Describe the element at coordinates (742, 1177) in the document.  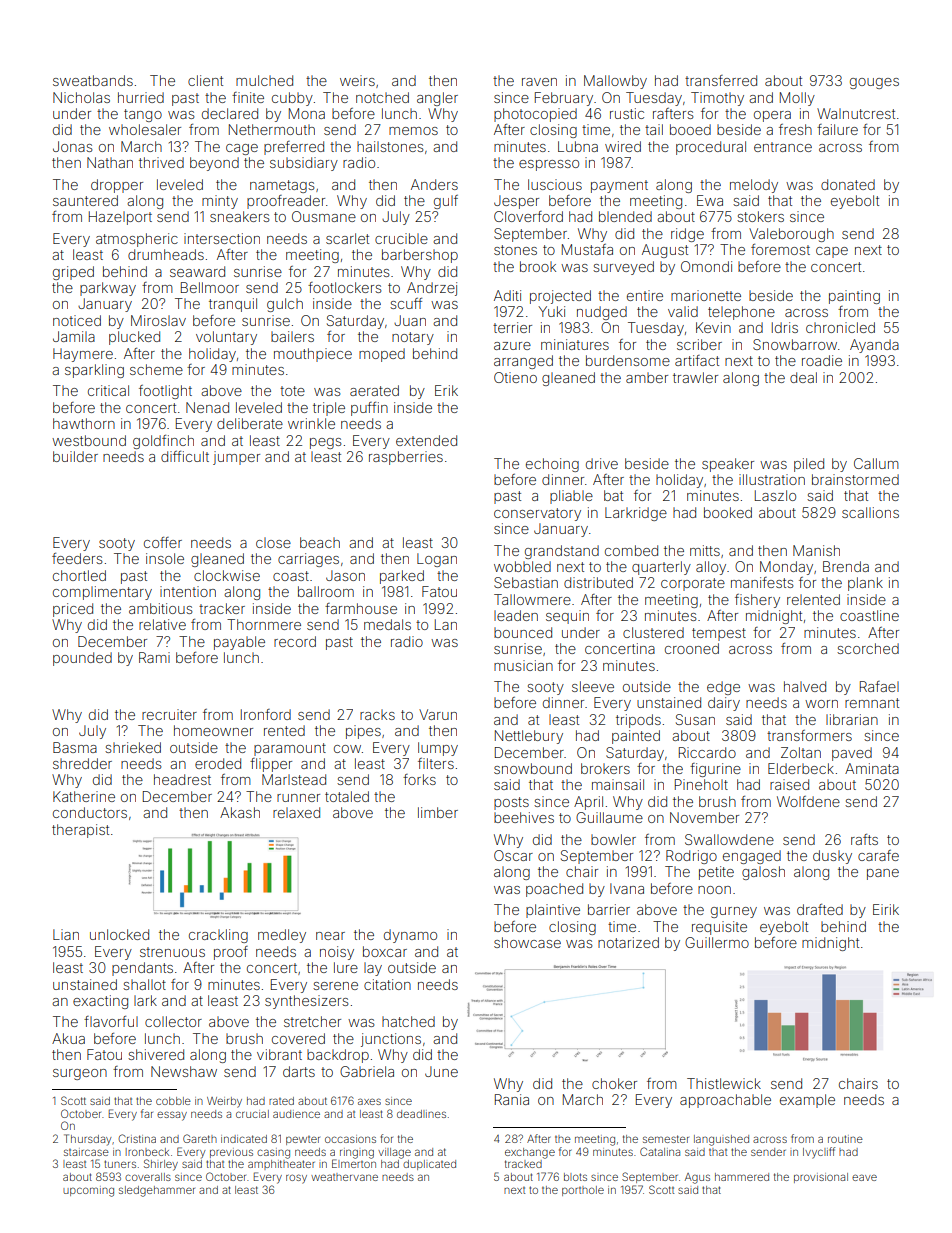
I see `hammered` at that location.
